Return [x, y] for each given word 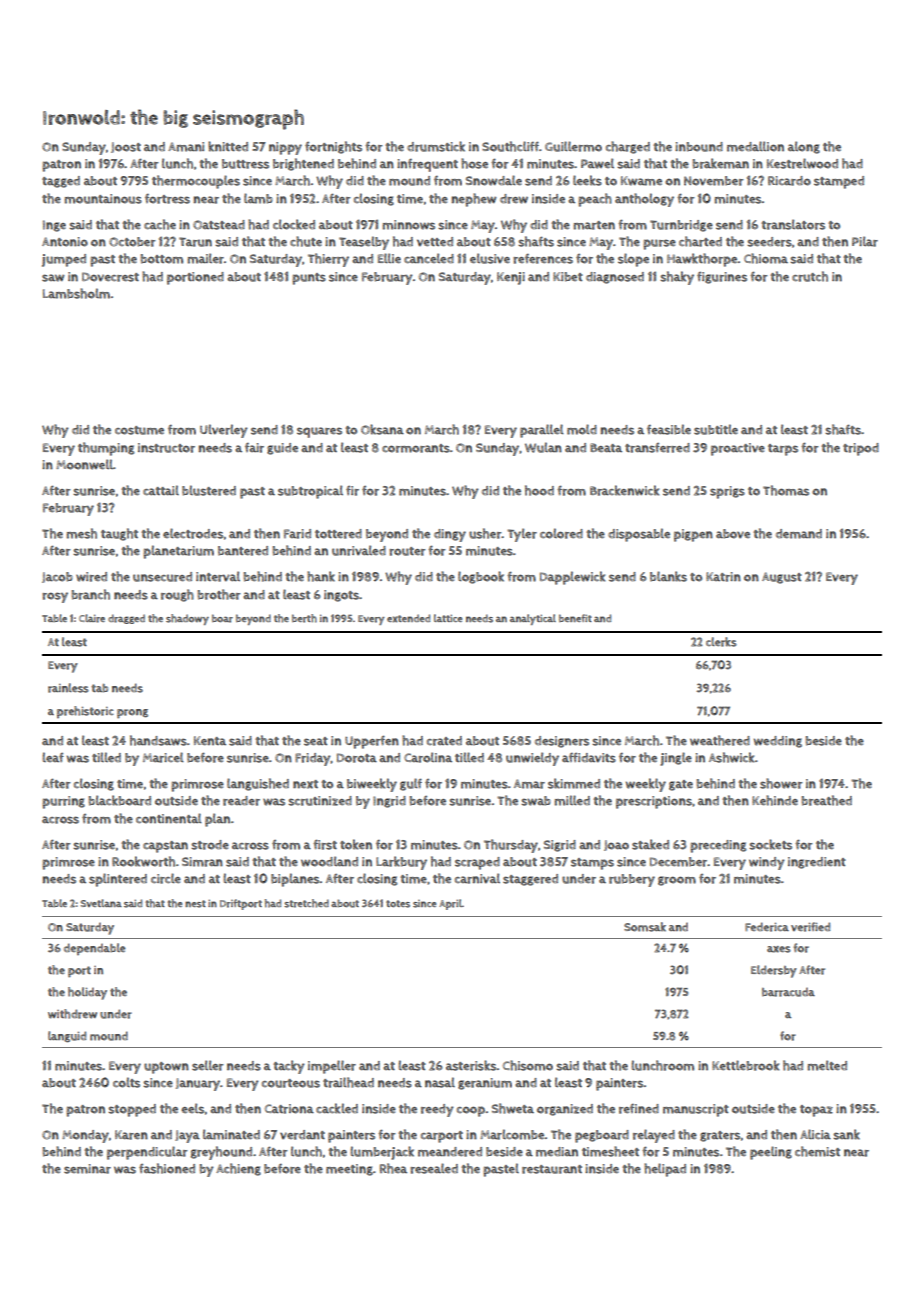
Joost [126, 147]
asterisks [471, 1065]
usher [485, 533]
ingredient [817, 863]
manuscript [696, 1110]
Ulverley [224, 431]
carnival [477, 878]
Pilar [865, 241]
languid [67, 1036]
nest [195, 904]
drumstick [436, 146]
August [782, 578]
